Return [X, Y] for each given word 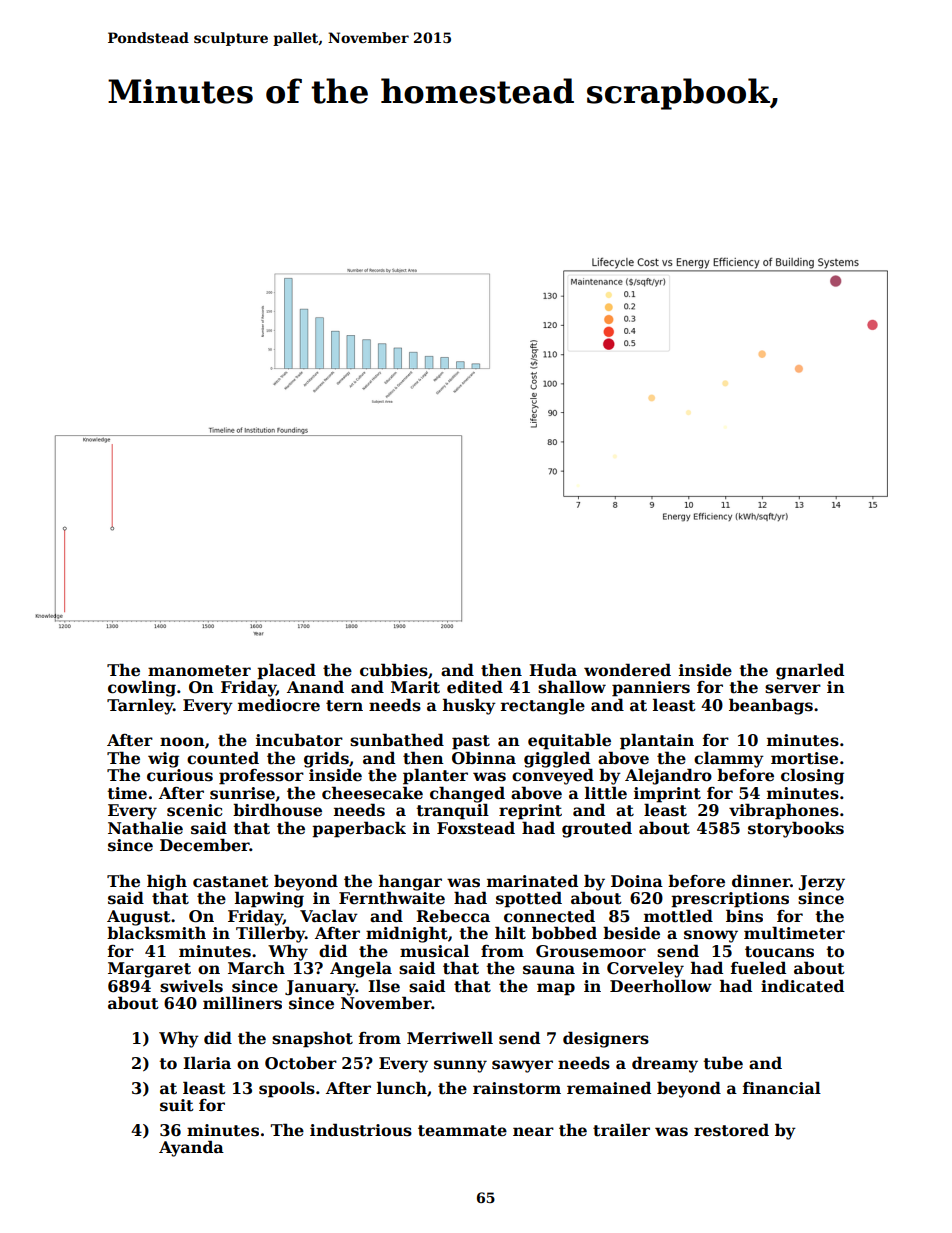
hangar [410, 882]
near [533, 1132]
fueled [758, 968]
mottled [678, 916]
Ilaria [207, 1062]
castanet [231, 882]
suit [177, 1105]
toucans [779, 952]
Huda [553, 670]
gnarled [810, 671]
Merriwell [450, 1038]
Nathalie [145, 828]
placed [286, 671]
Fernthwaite [392, 898]
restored [731, 1130]
